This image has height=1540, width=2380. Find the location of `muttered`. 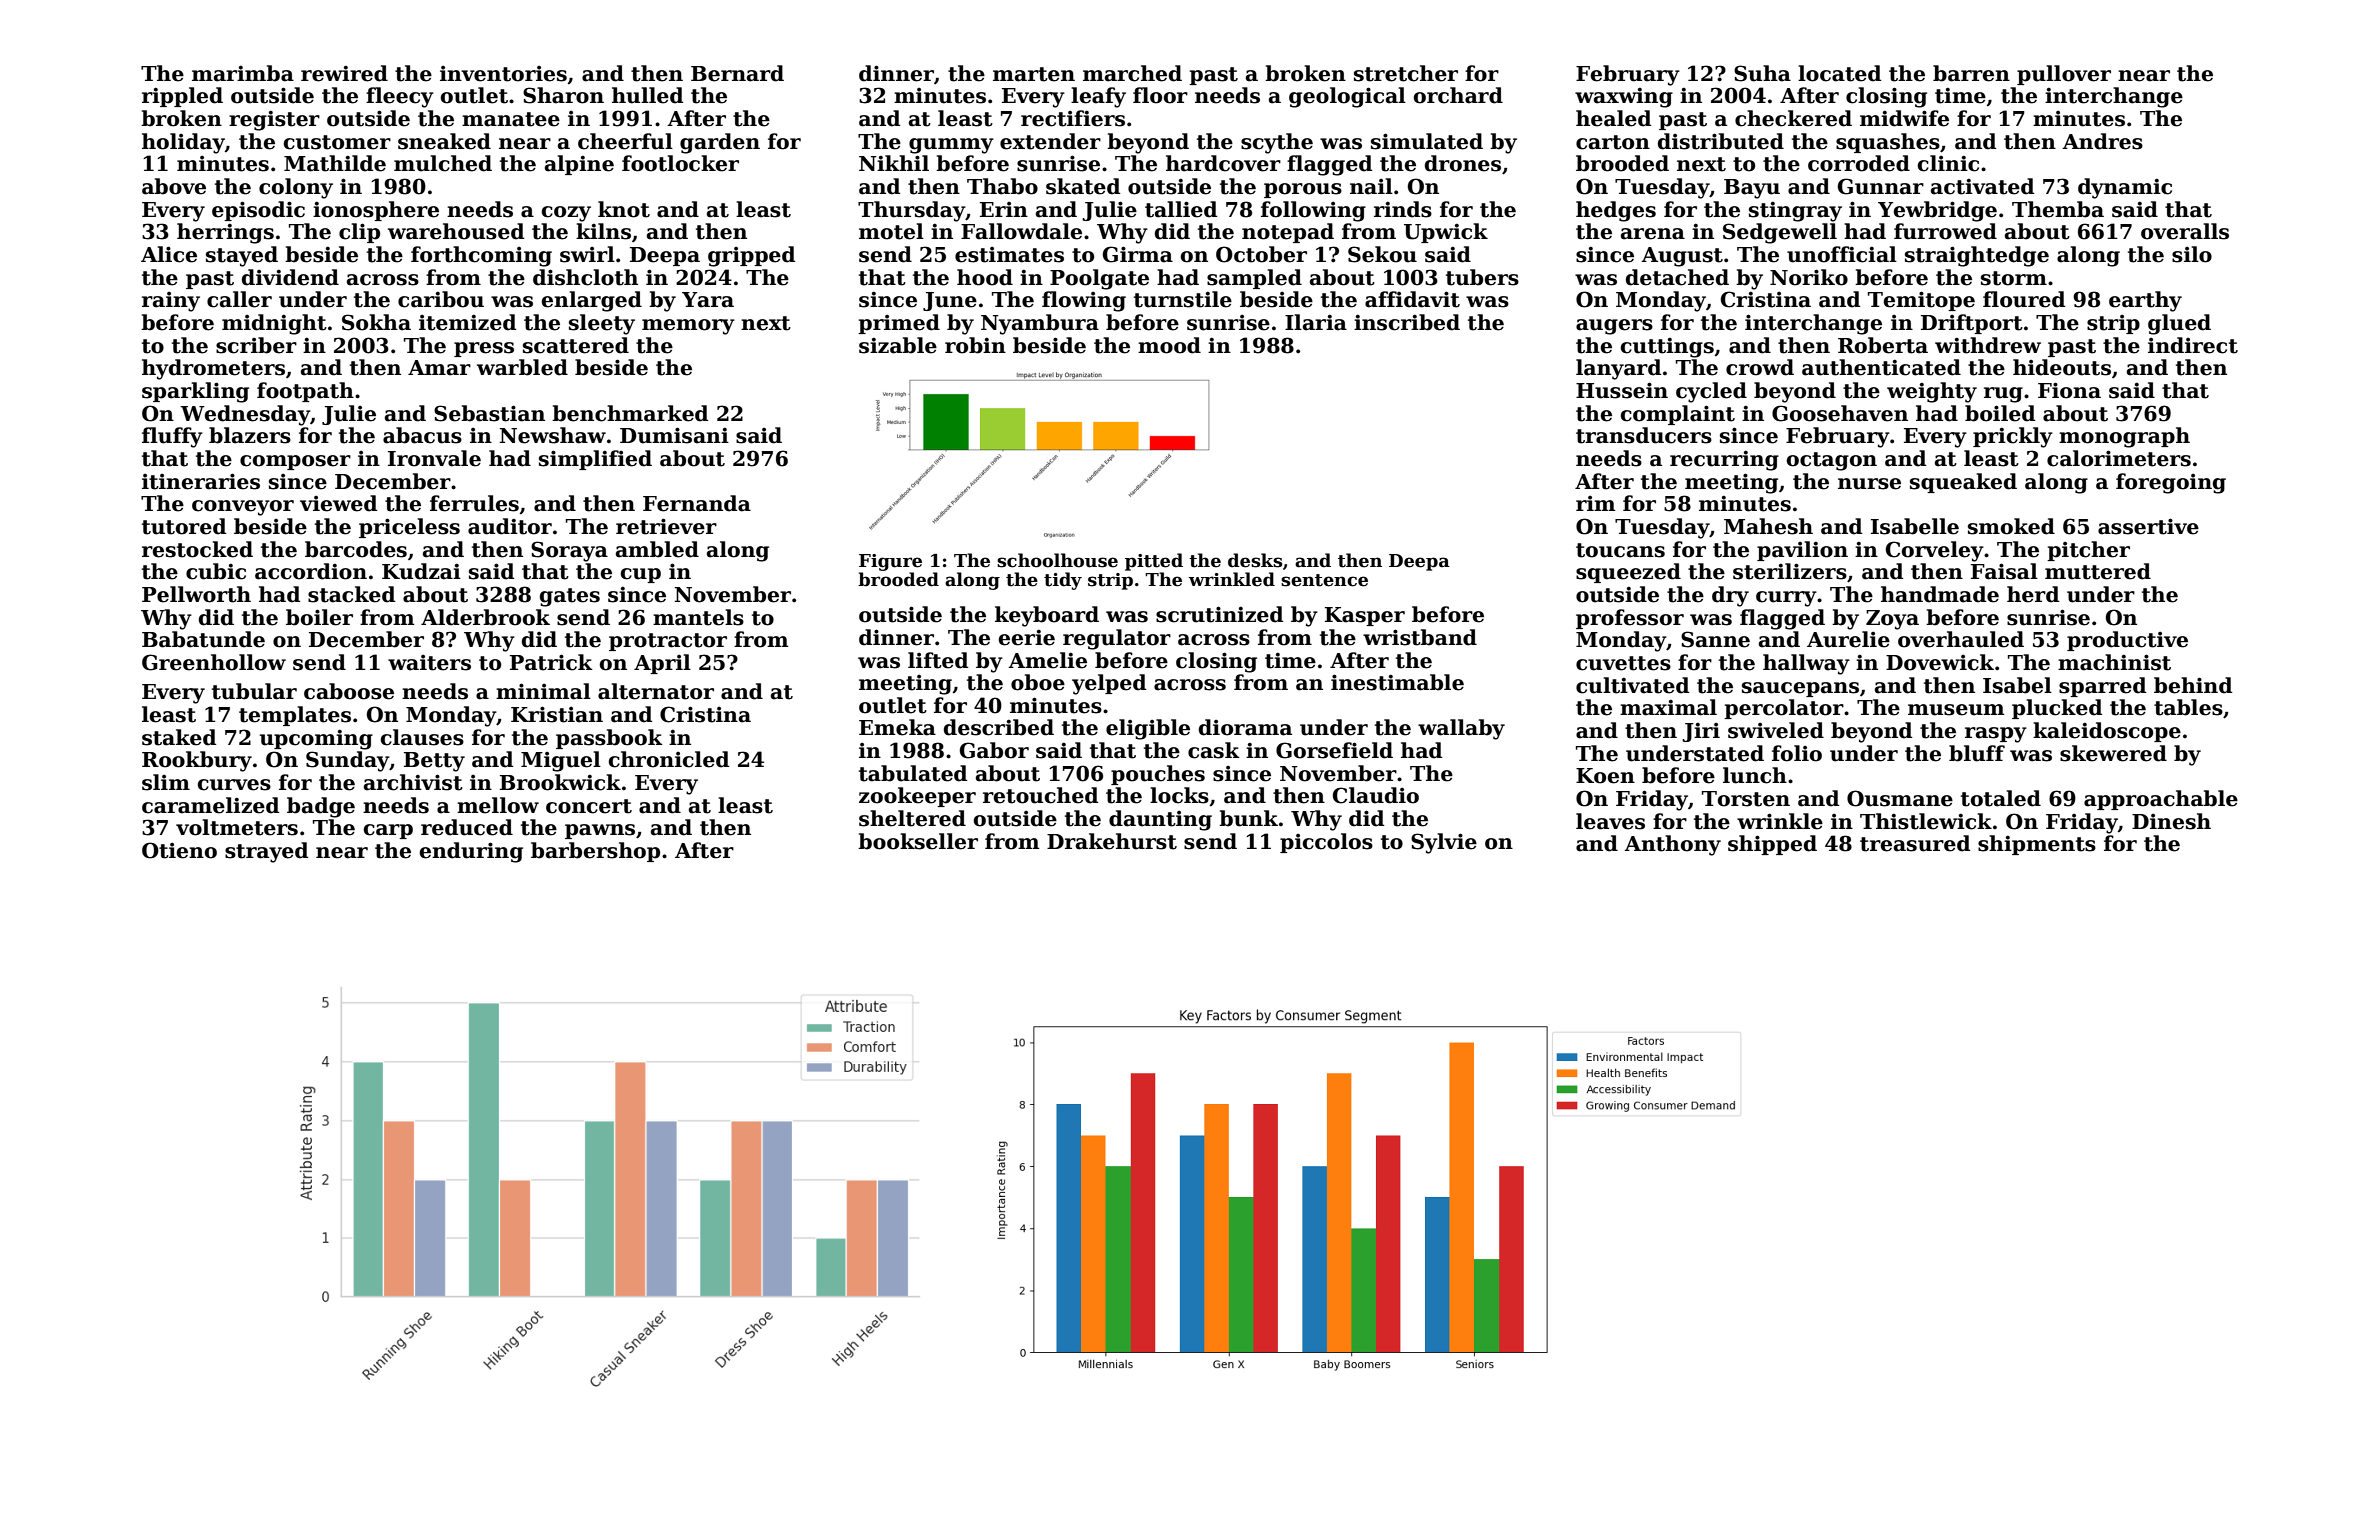

muttered is located at coordinates (2098, 571).
